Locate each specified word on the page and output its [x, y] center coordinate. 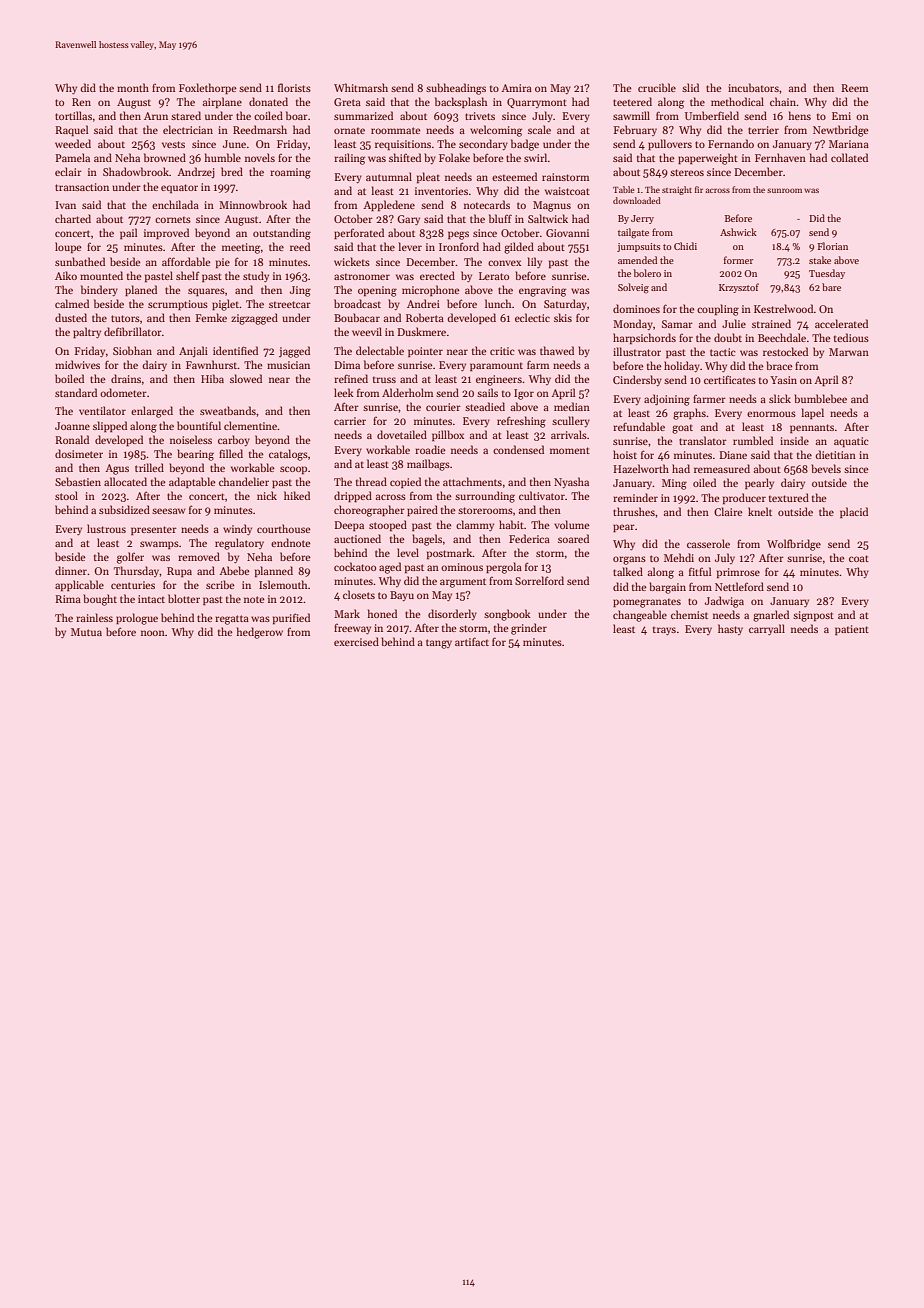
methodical [737, 101]
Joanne [72, 426]
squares [206, 292]
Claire [728, 511]
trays [664, 630]
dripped [353, 496]
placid [854, 512]
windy [237, 529]
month [133, 87]
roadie [430, 449]
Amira [516, 88]
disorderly [452, 614]
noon [153, 633]
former [738, 260]
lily [535, 262]
